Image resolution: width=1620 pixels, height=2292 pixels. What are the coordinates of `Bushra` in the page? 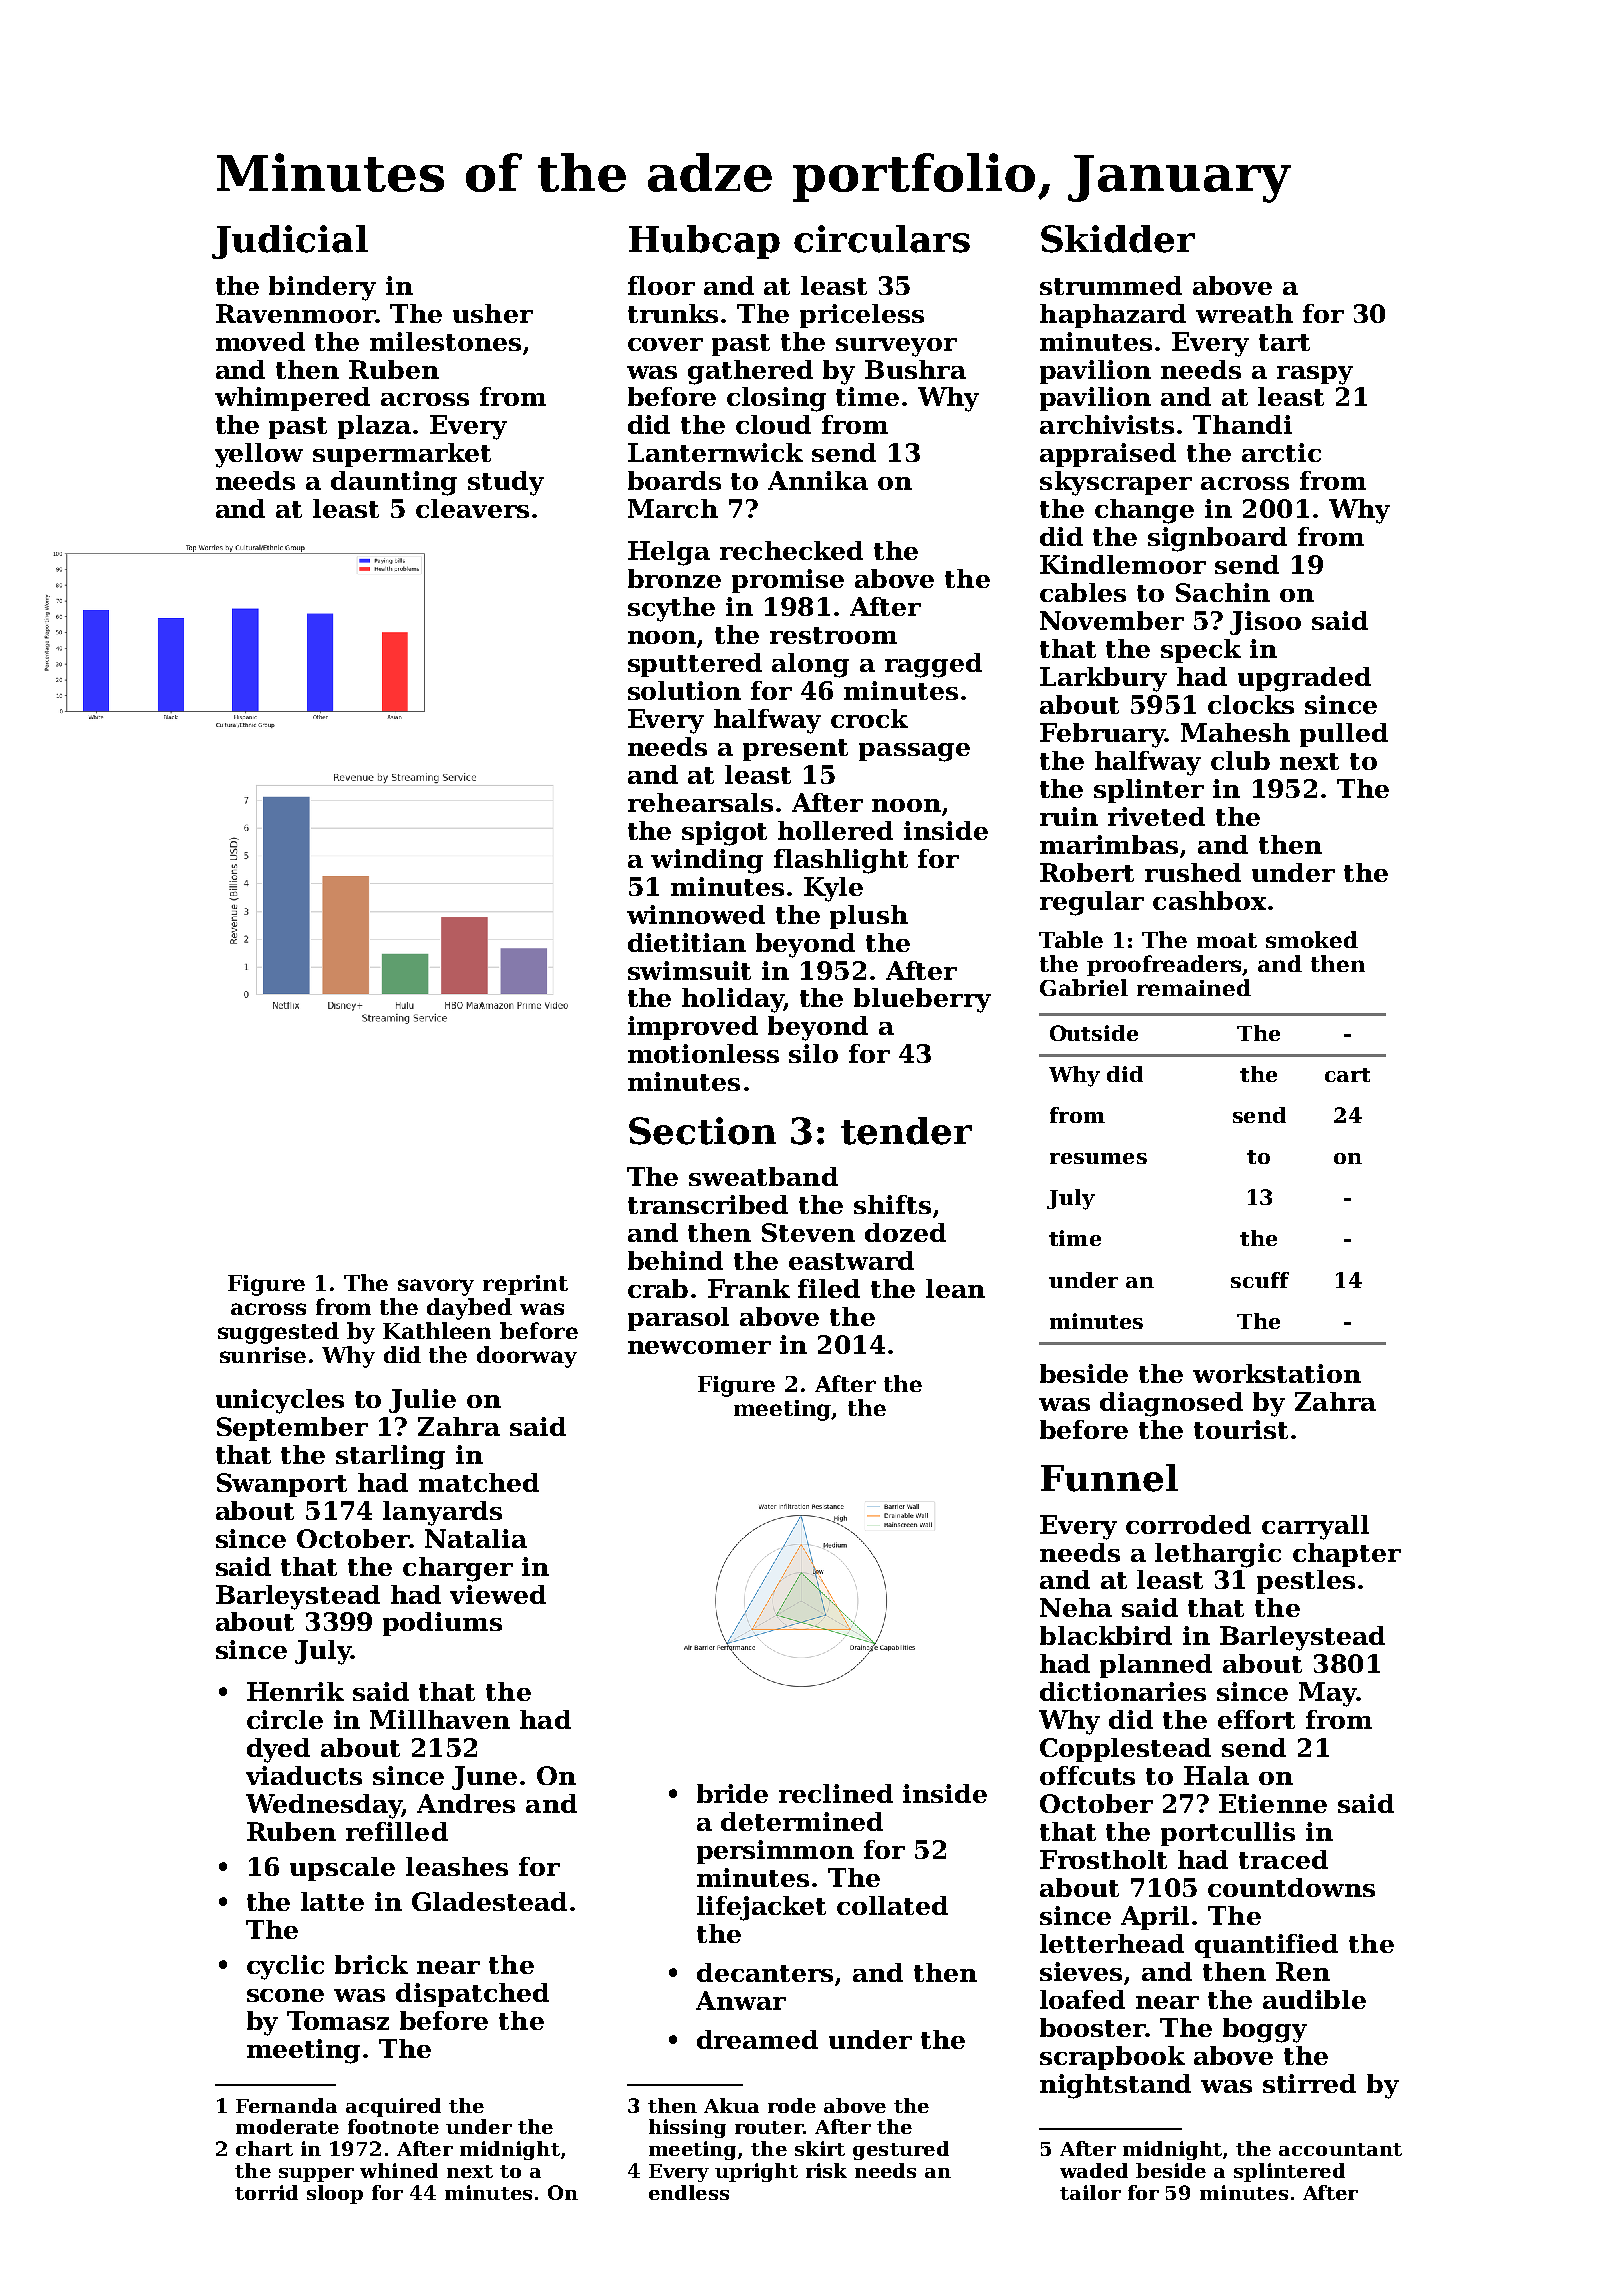 It's located at (915, 369).
